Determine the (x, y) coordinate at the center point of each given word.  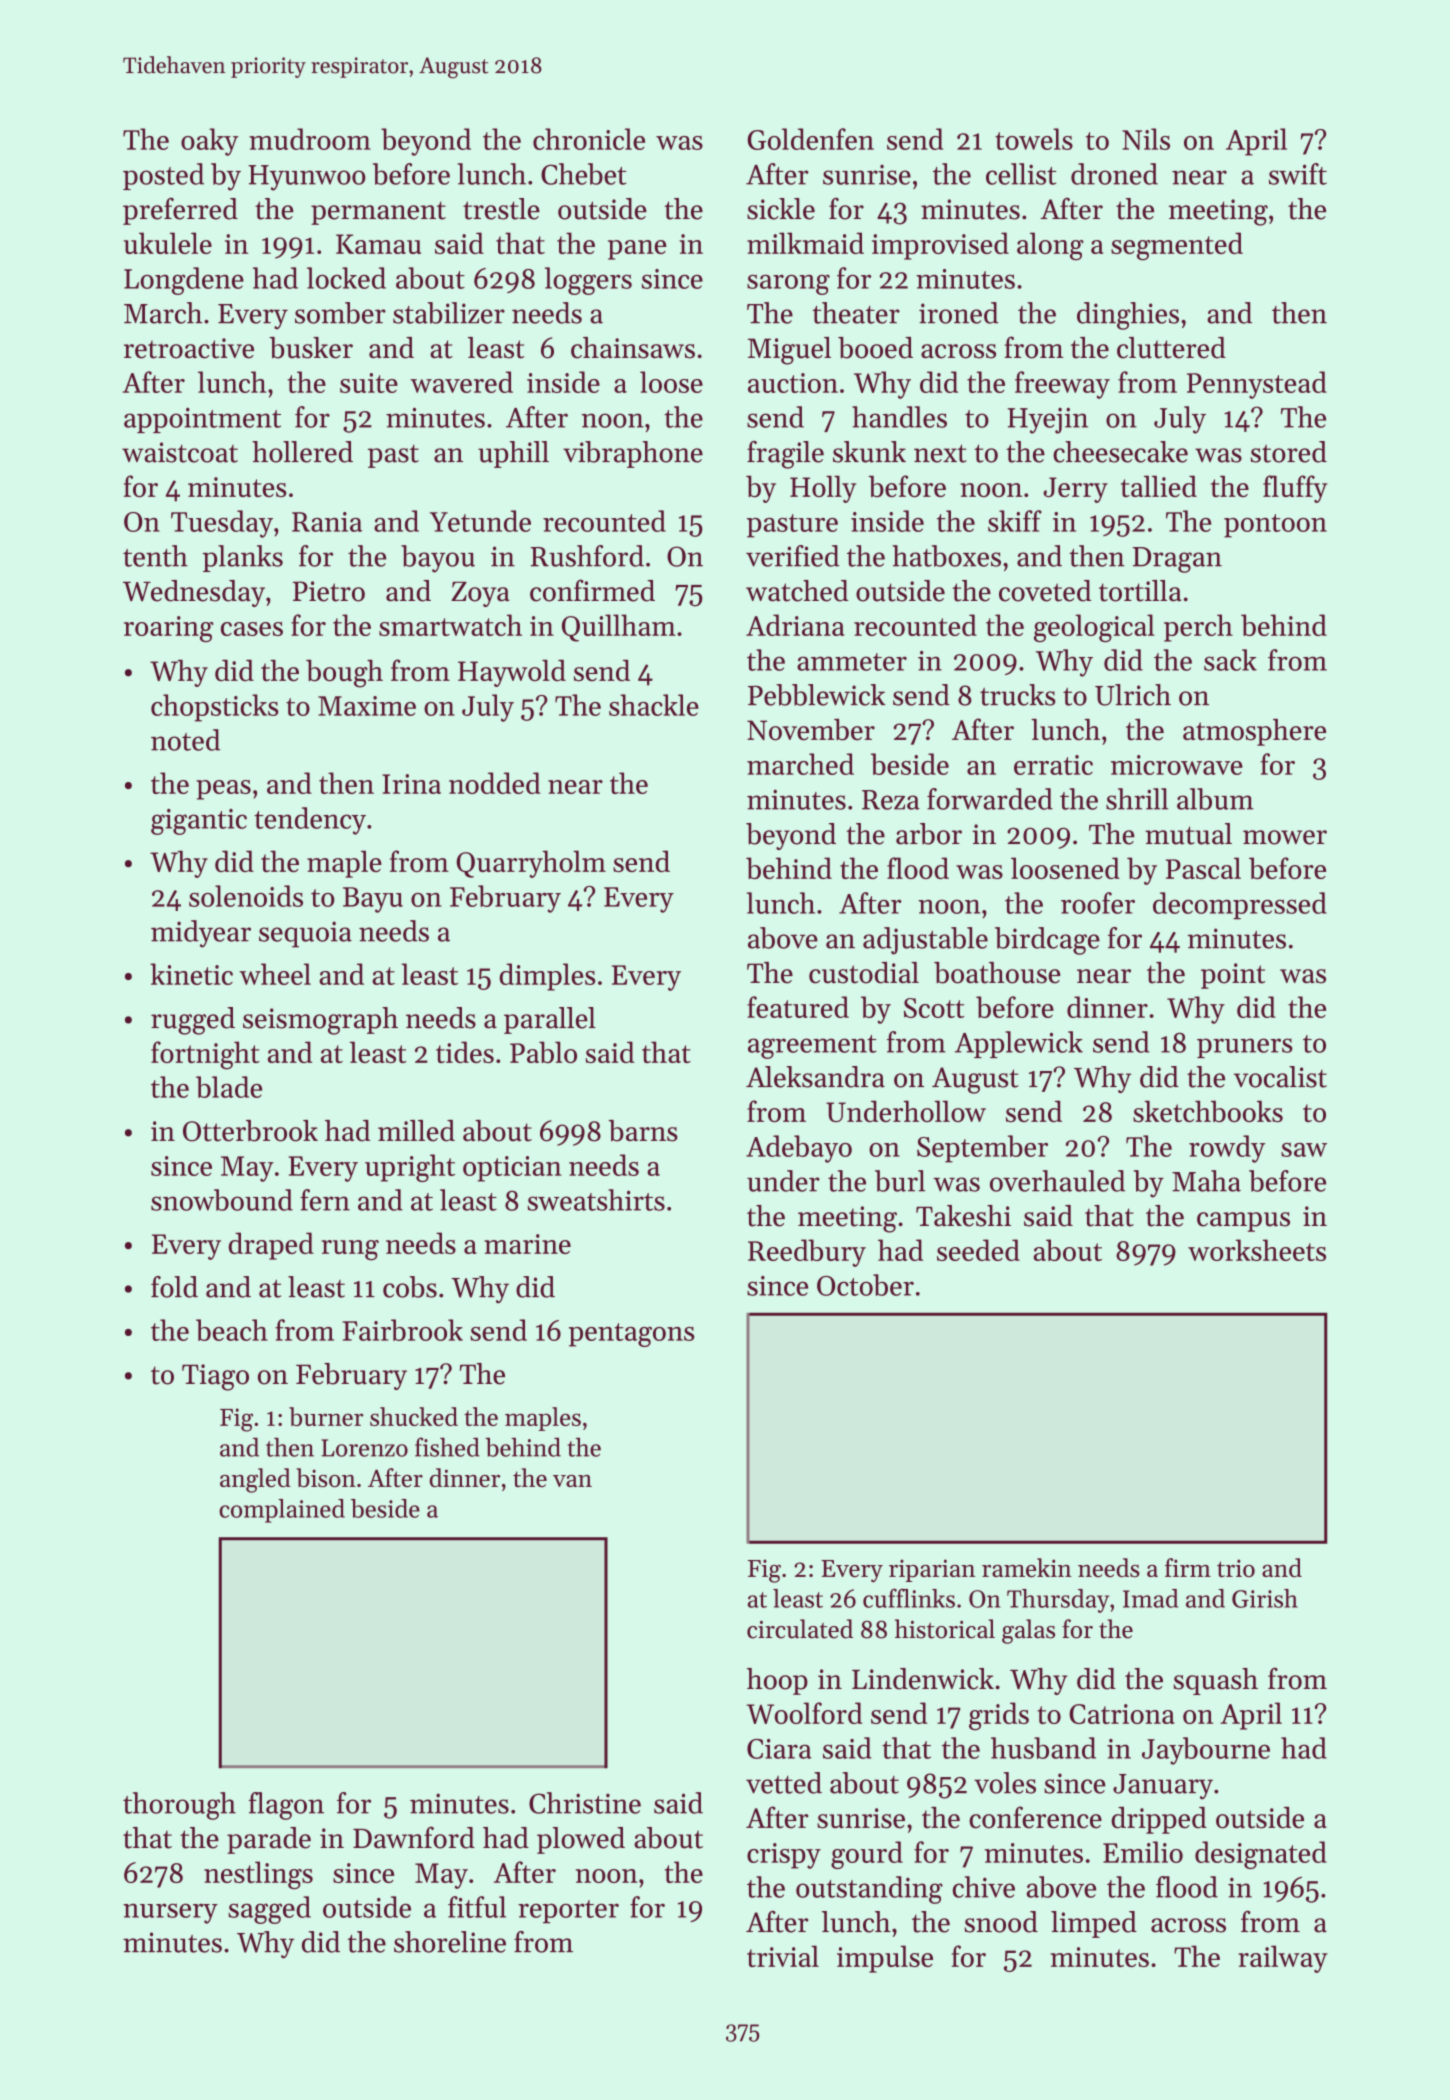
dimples (547, 977)
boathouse (997, 973)
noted (185, 740)
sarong (788, 284)
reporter (568, 1911)
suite (369, 383)
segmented (1177, 246)
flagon (286, 1806)
